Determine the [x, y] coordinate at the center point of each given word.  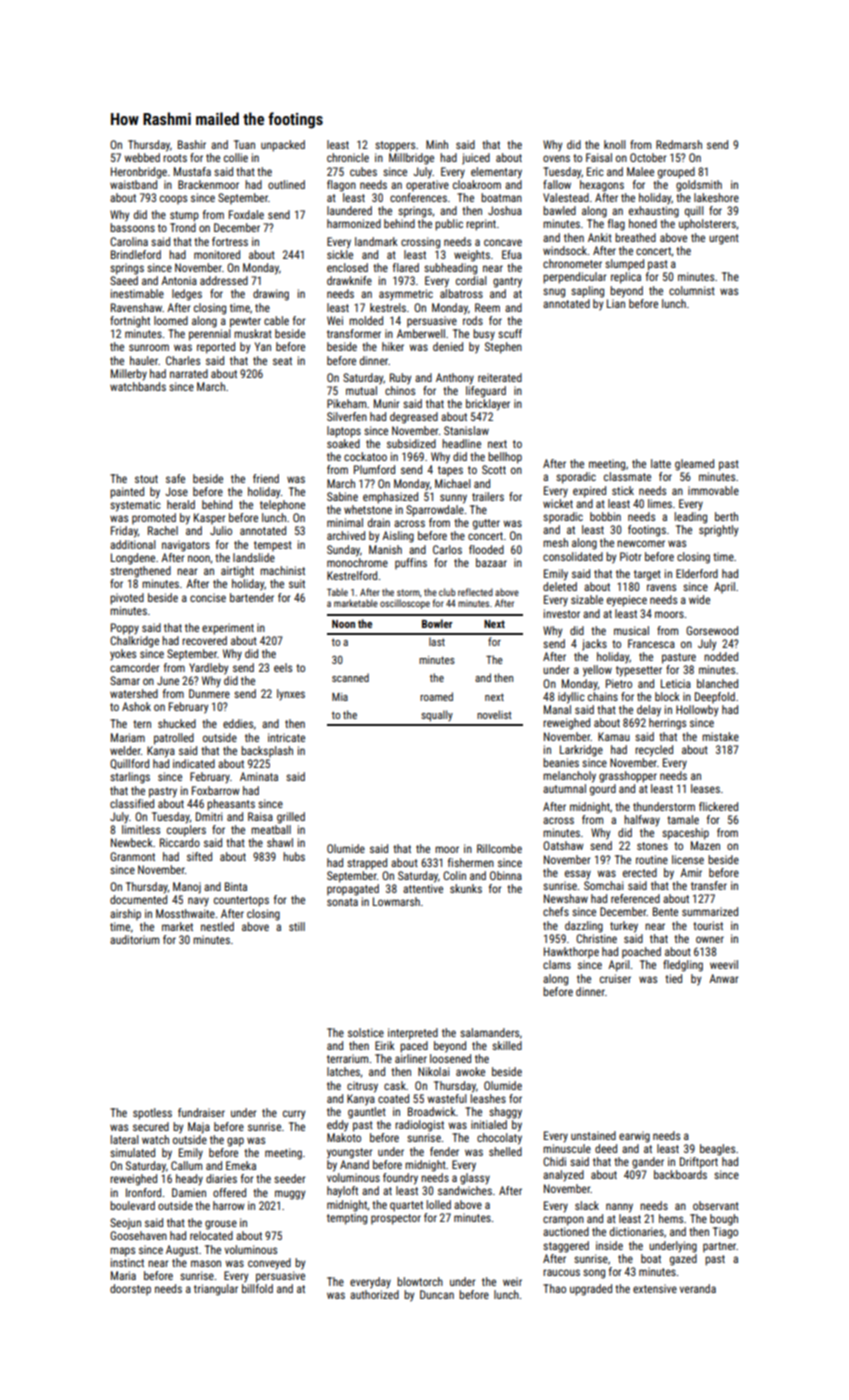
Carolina [129, 241]
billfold [257, 1288]
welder [125, 750]
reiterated [500, 377]
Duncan [437, 1294]
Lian [616, 303]
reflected [475, 592]
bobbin [605, 516]
